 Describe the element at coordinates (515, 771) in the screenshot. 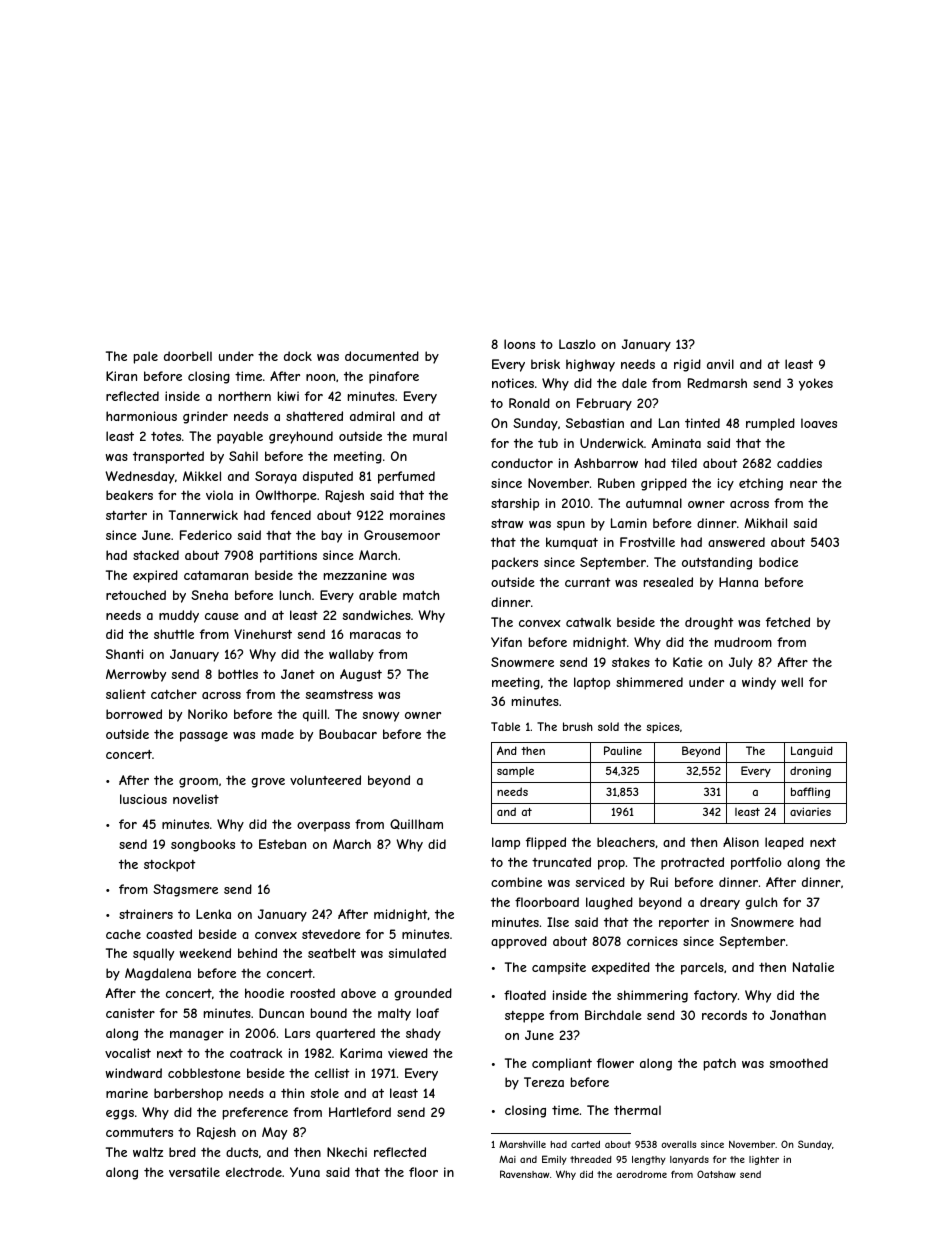

I see `sample` at that location.
